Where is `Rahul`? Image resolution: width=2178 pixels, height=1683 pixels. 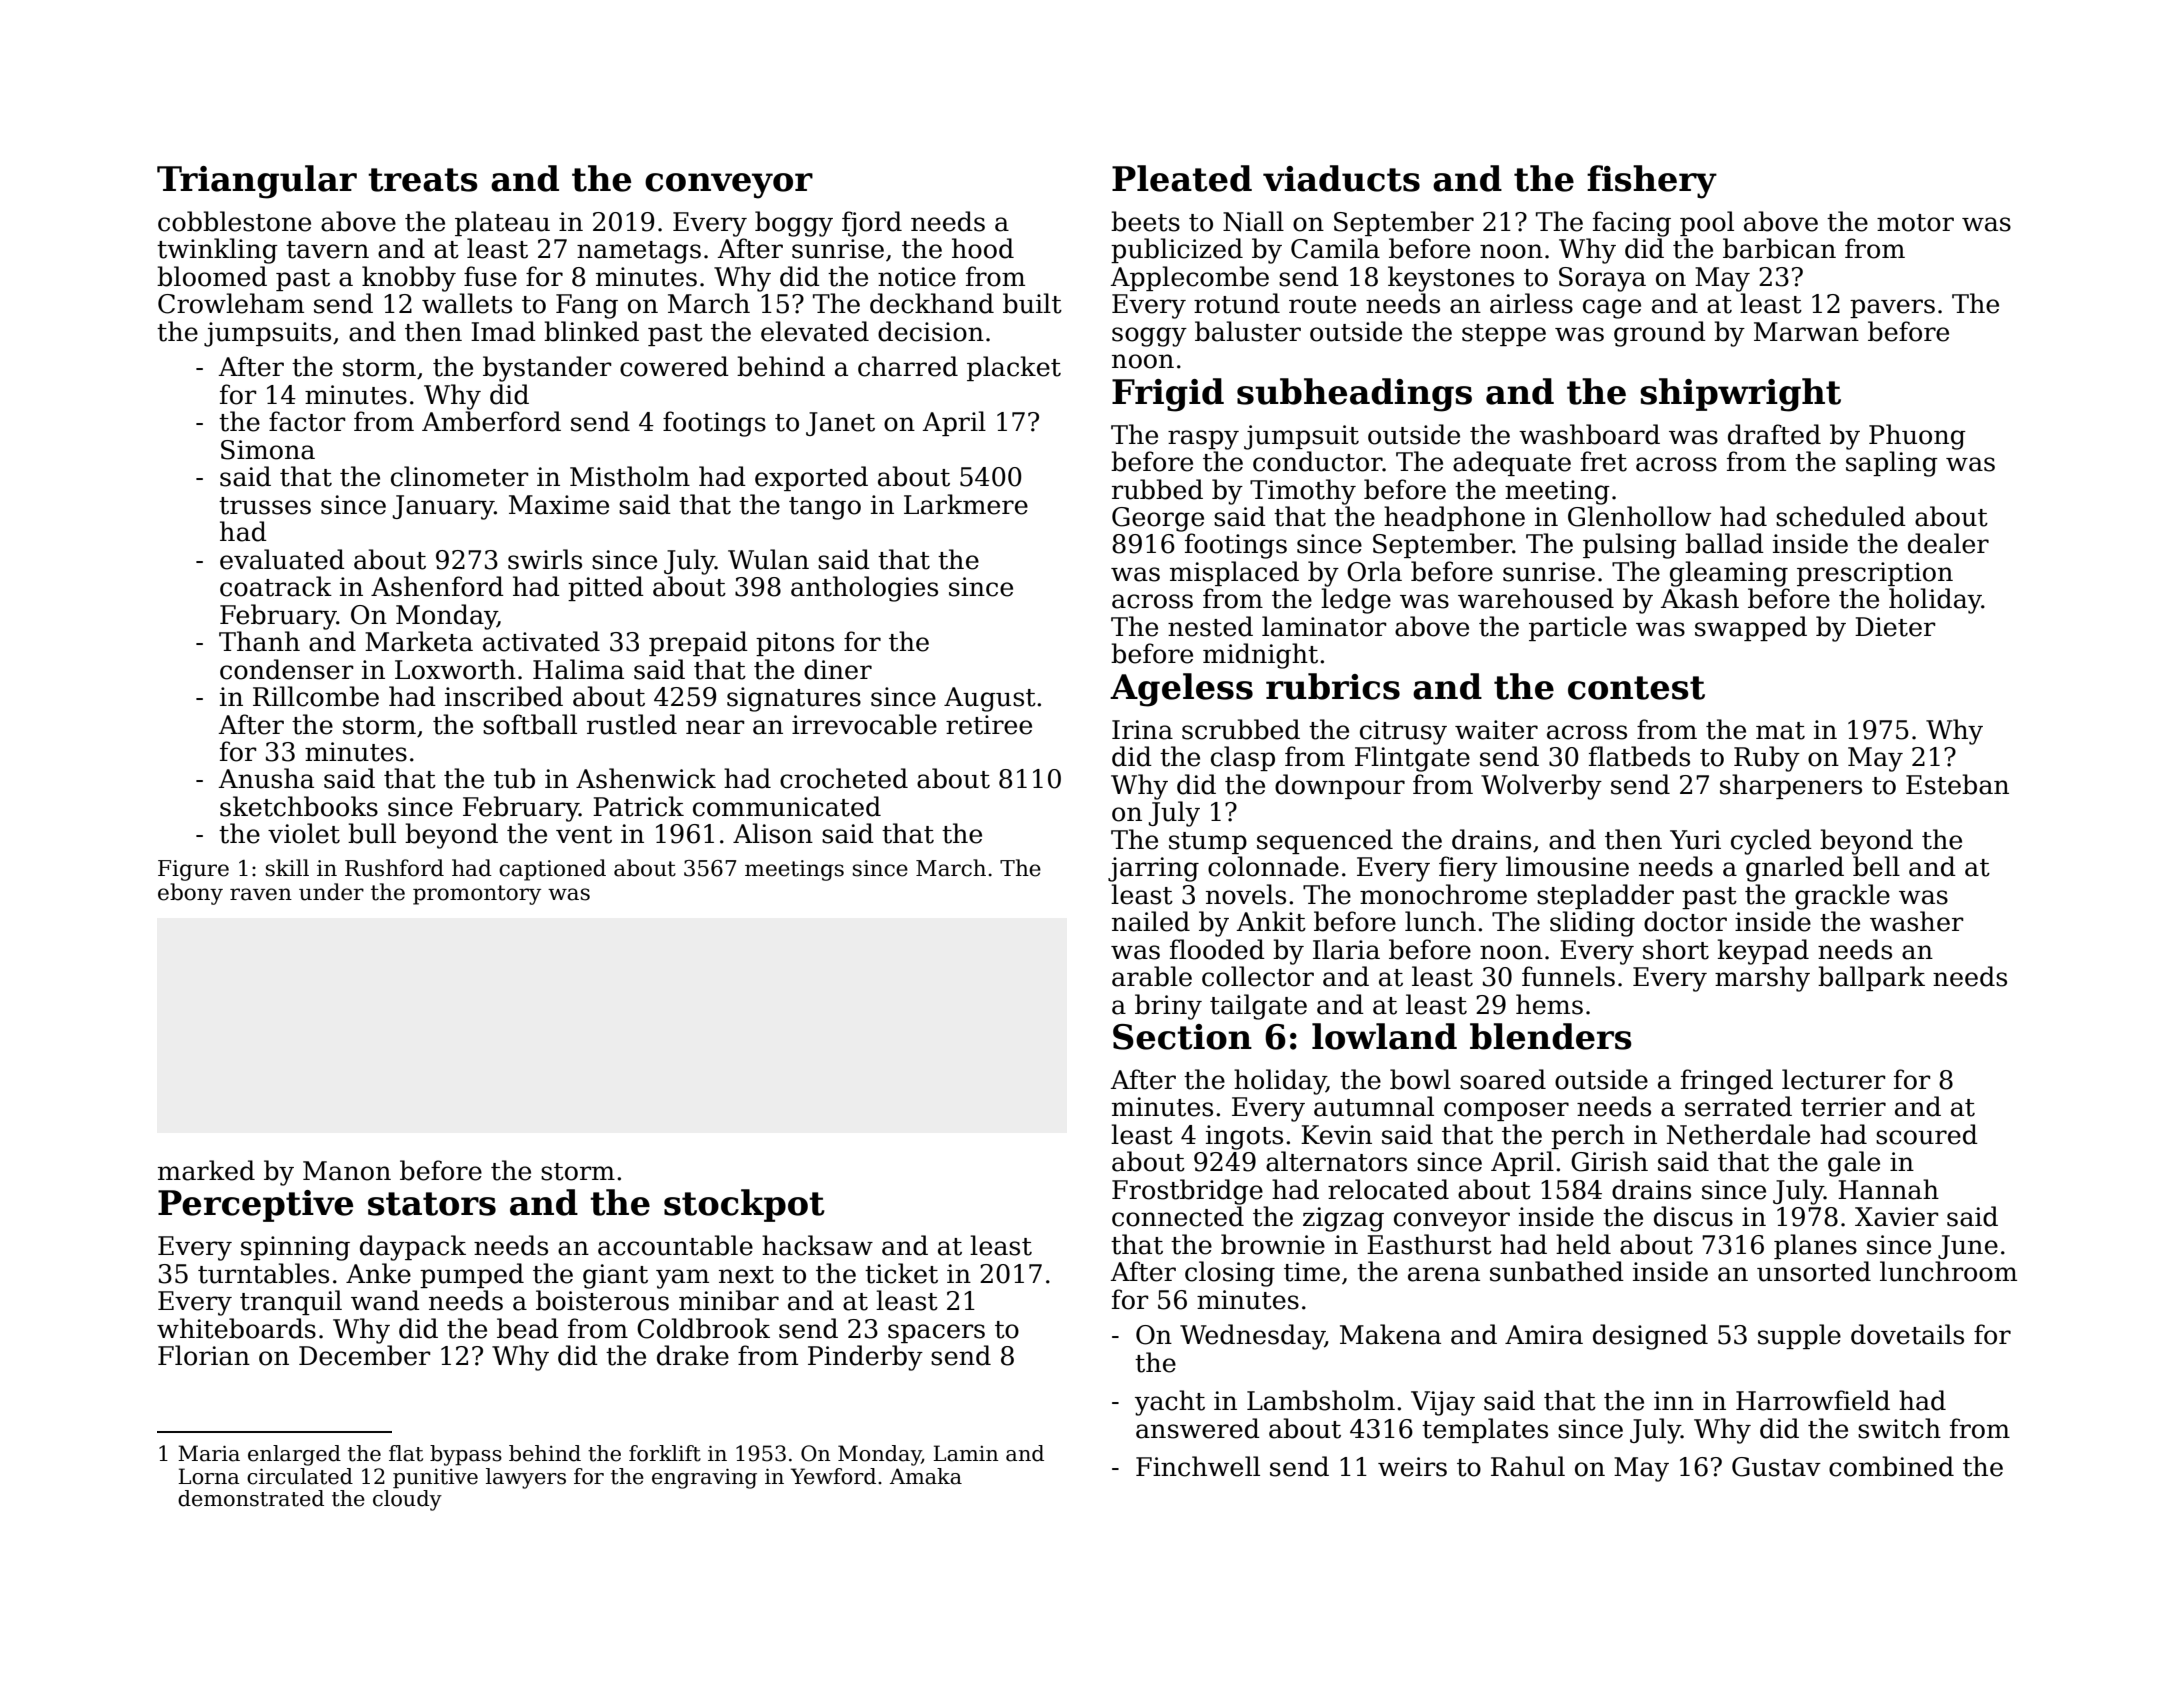 Rahul is located at coordinates (1528, 1466).
